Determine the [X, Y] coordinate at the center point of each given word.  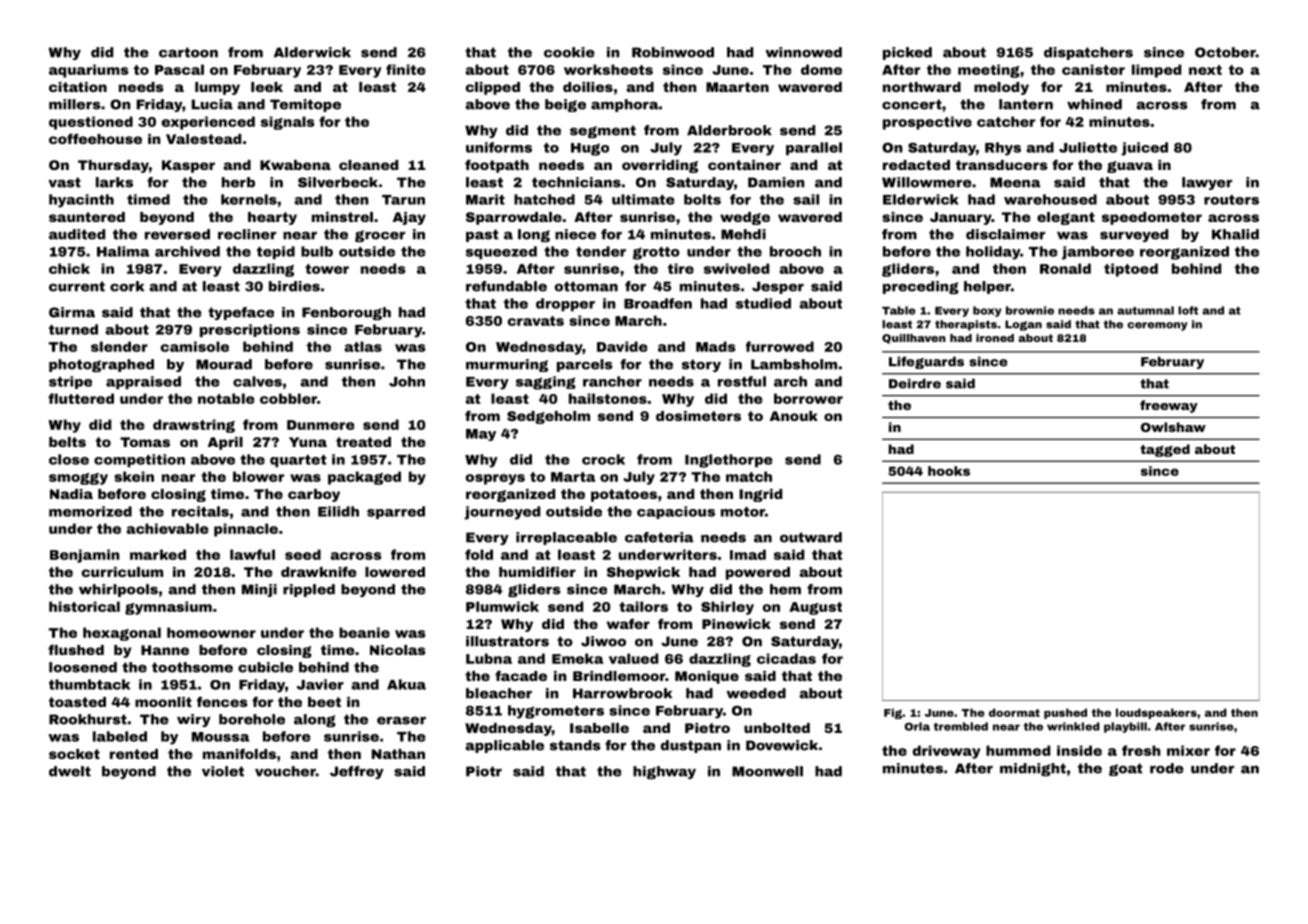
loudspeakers [1156, 713]
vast [64, 182]
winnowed [803, 52]
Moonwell [767, 771]
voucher [285, 771]
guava [1130, 167]
